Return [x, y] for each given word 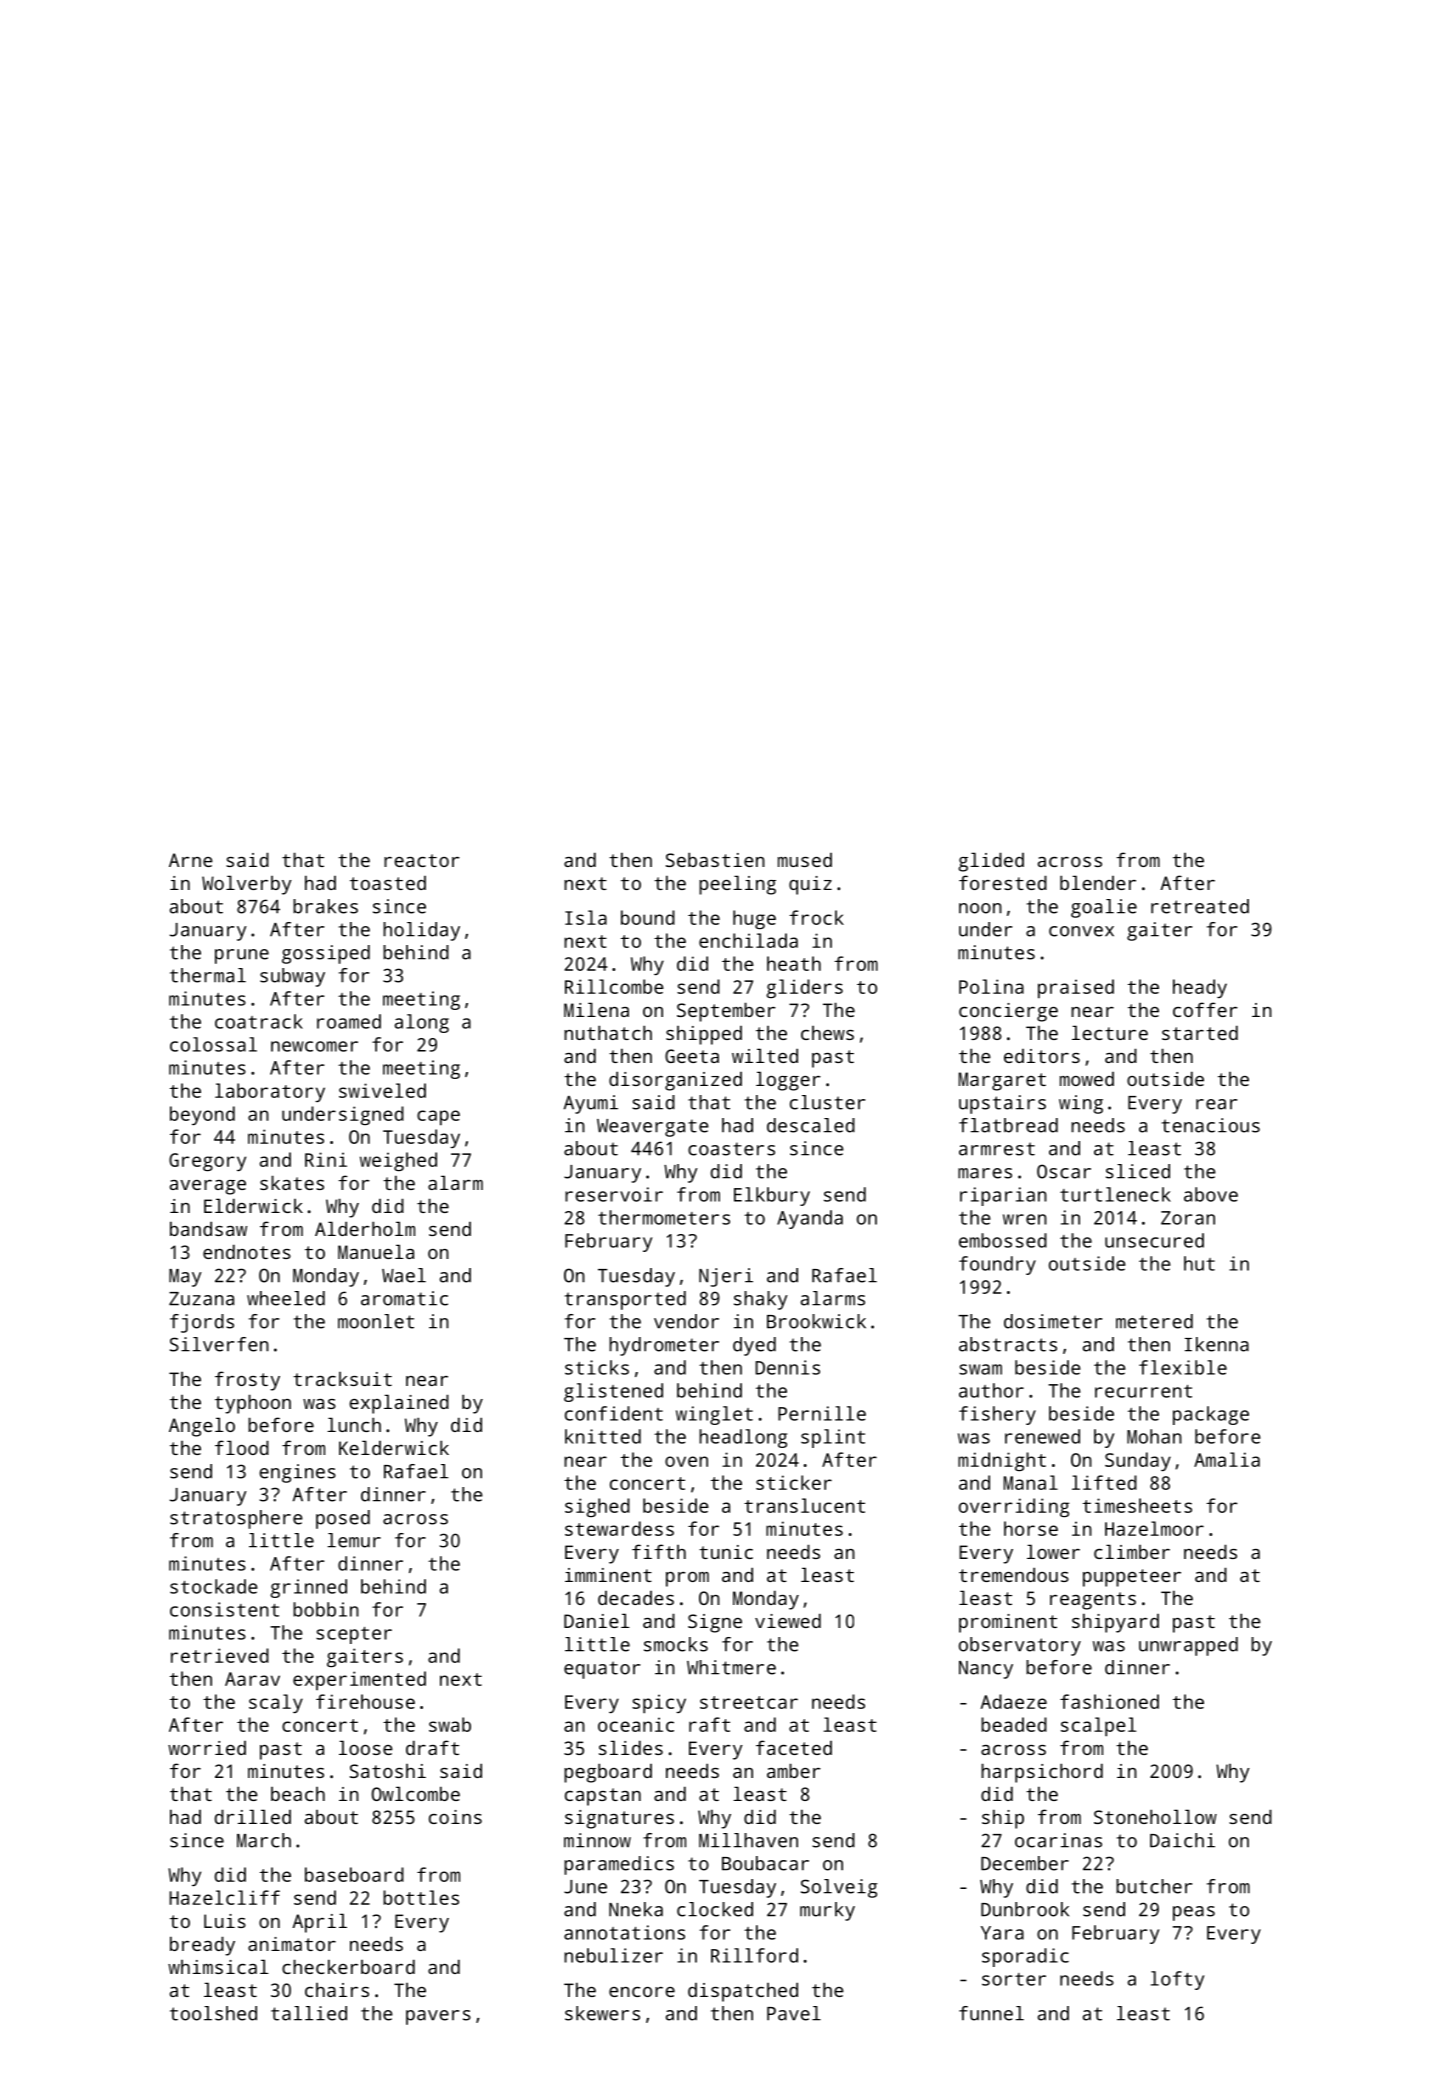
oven [686, 1461]
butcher [1154, 1886]
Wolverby [247, 885]
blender [1098, 882]
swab [450, 1724]
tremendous [1014, 1574]
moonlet [376, 1321]
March [264, 1840]
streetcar [749, 1702]
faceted [794, 1747]
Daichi [1182, 1840]
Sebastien [715, 859]
